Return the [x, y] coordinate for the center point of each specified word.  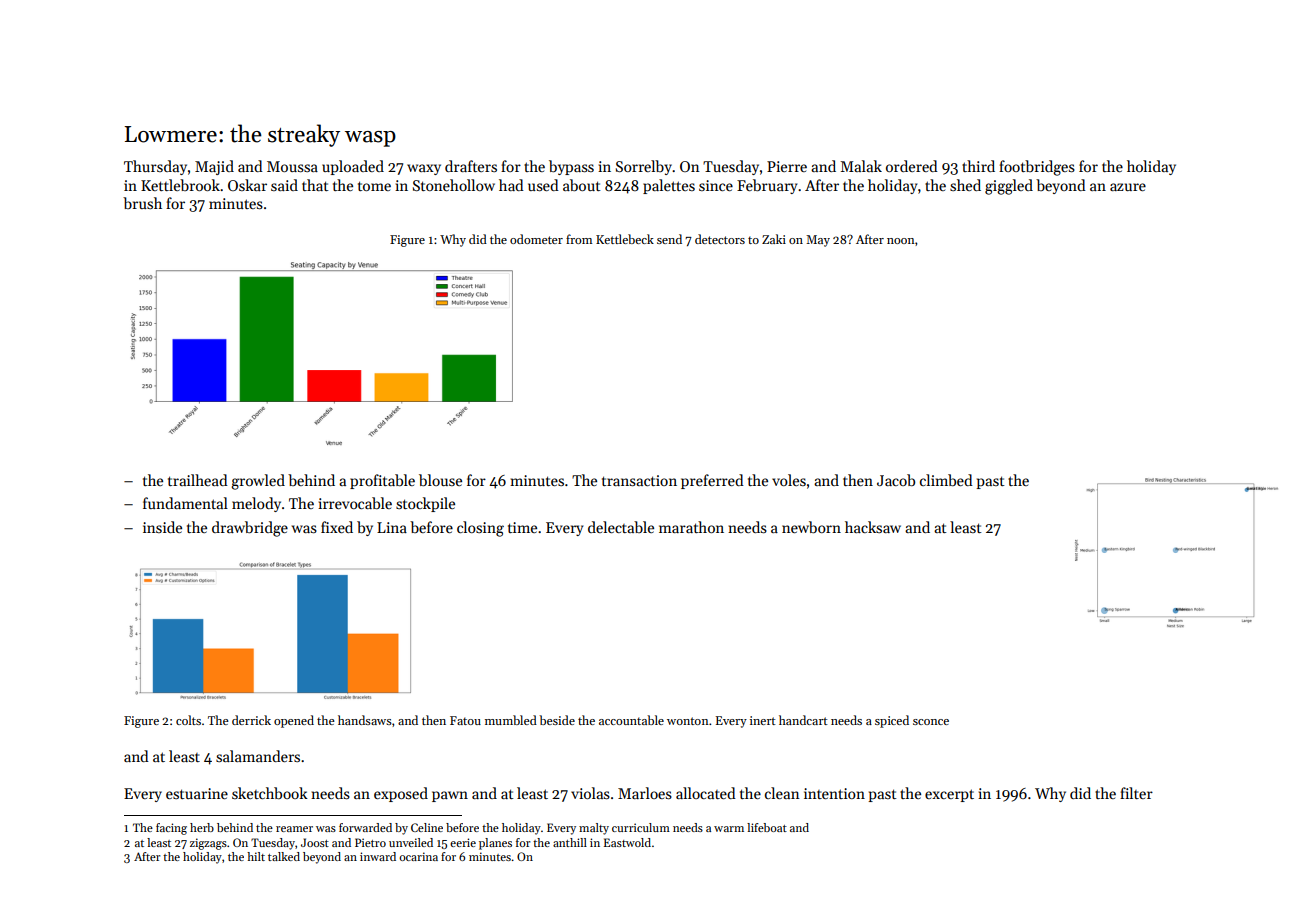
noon [901, 241]
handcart [803, 720]
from [579, 239]
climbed [946, 480]
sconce [931, 722]
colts [188, 720]
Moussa [292, 166]
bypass [571, 167]
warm [729, 829]
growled [258, 482]
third [978, 166]
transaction [639, 480]
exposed [401, 794]
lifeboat [767, 827]
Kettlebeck [625, 239]
